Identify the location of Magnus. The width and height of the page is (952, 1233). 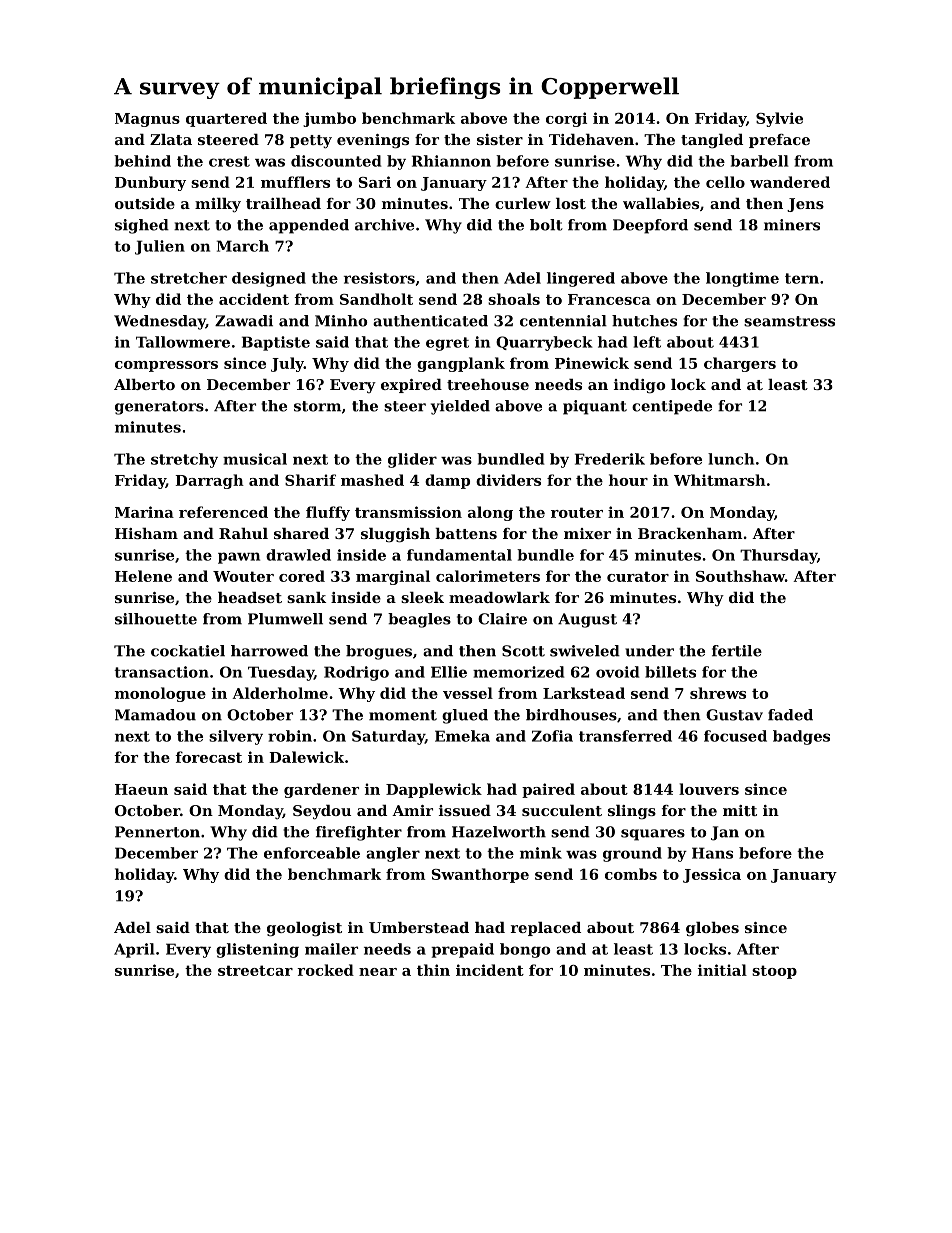
(147, 120).
